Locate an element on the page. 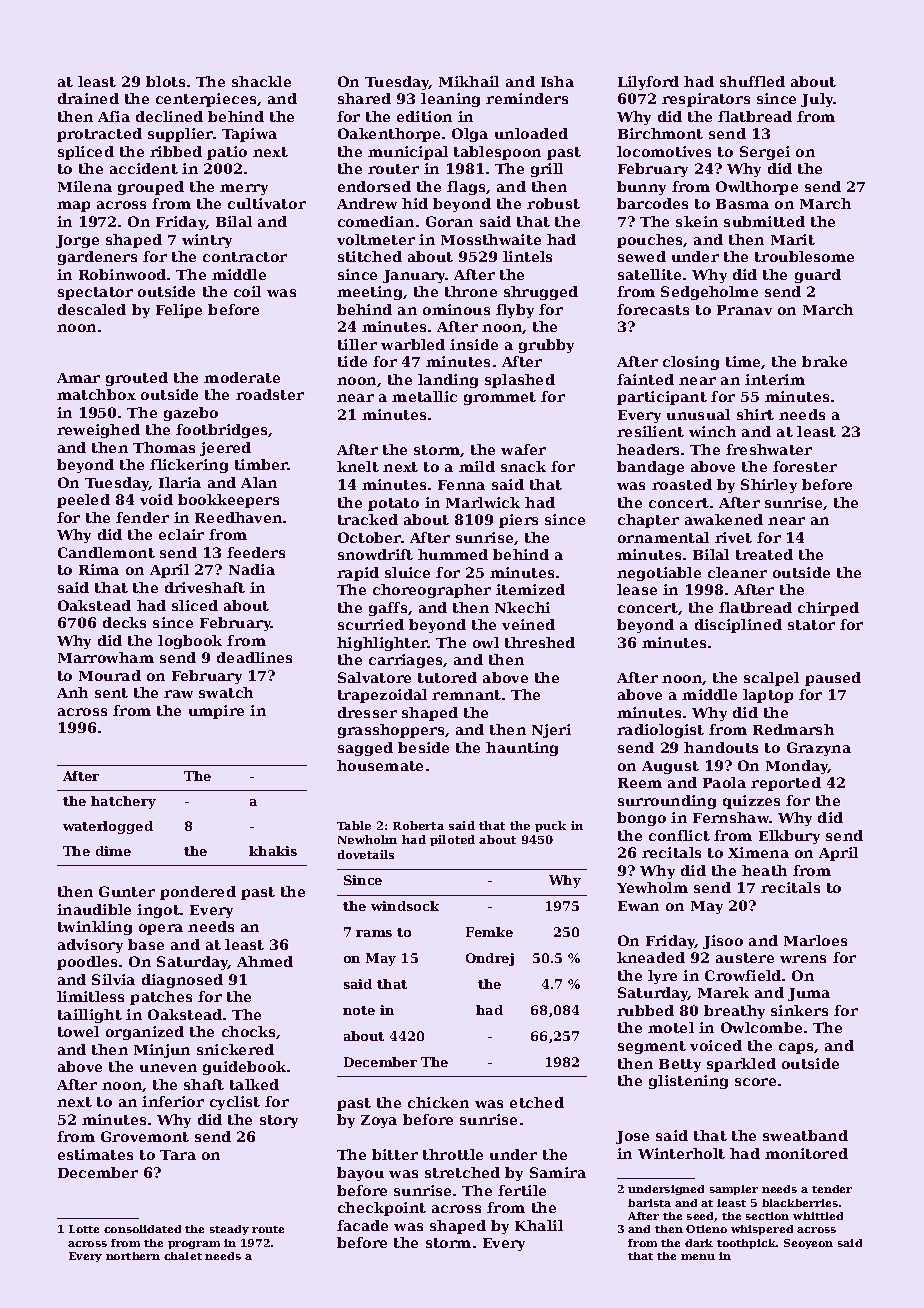 This image has width=924, height=1308. snickered is located at coordinates (235, 1049).
